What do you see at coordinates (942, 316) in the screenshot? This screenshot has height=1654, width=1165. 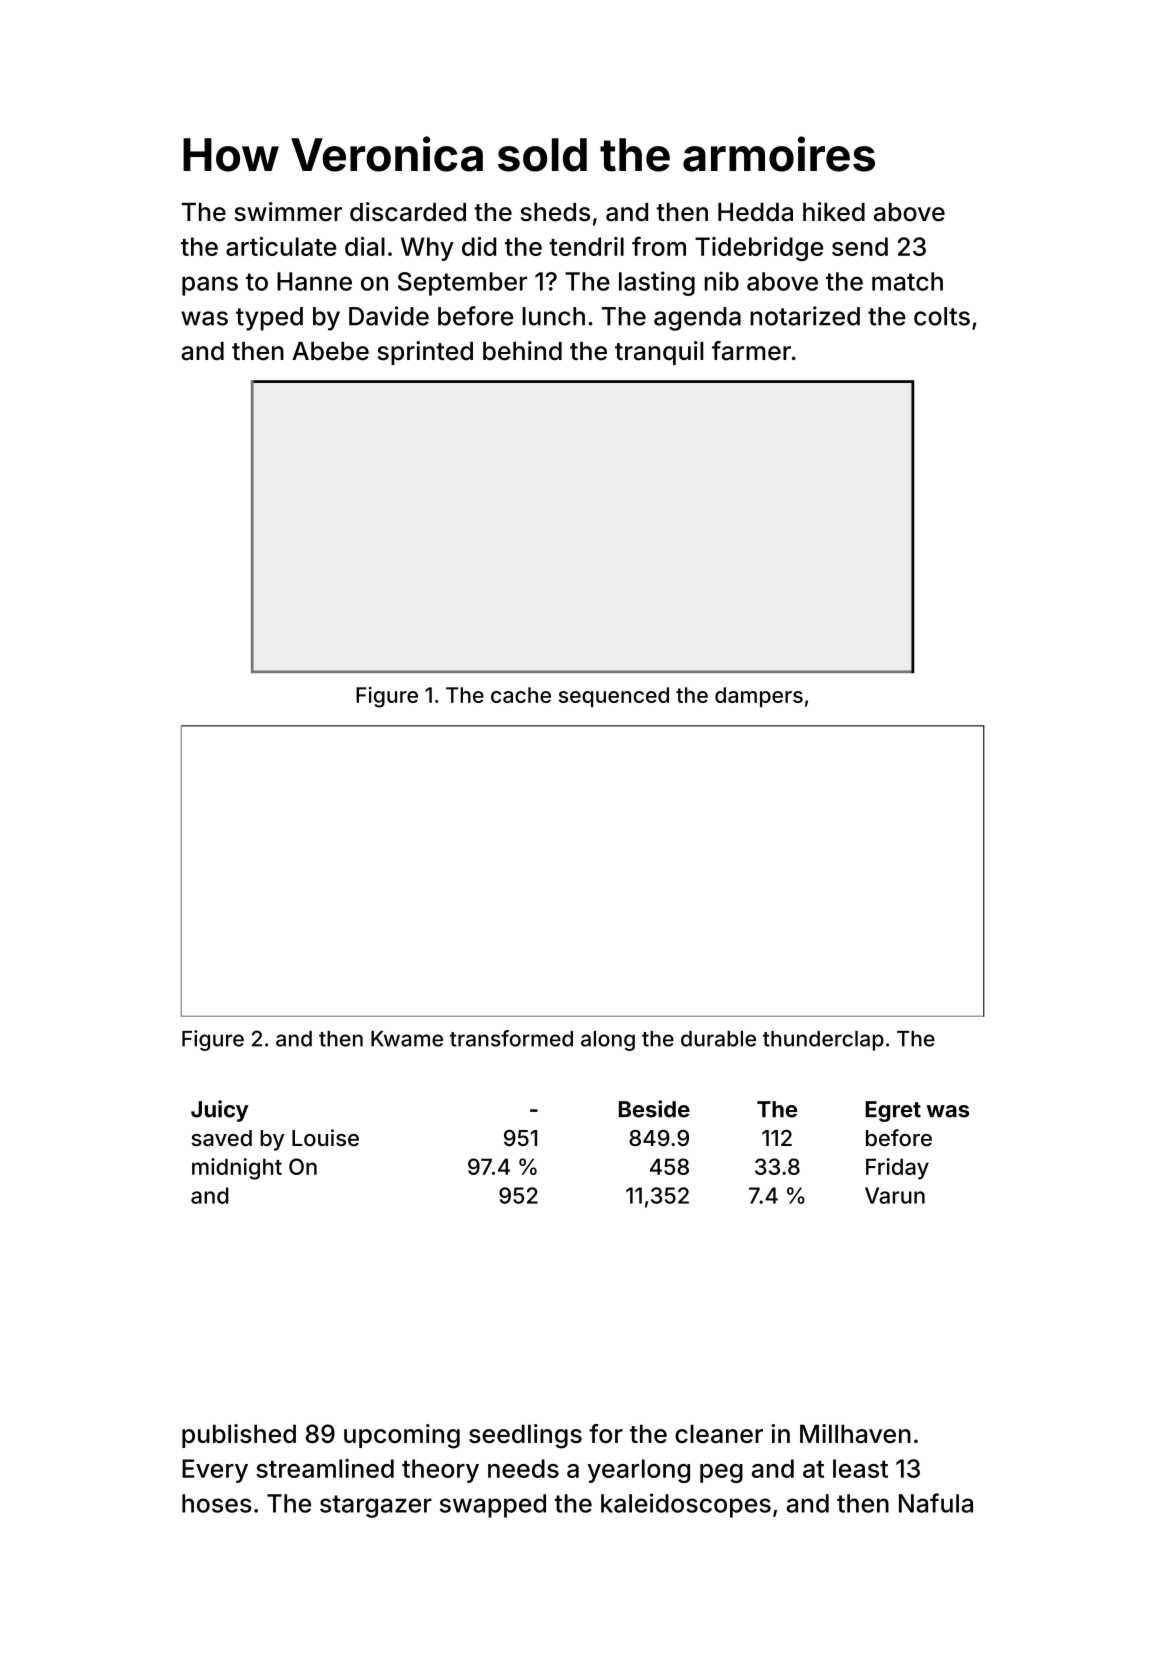 I see `colts` at bounding box center [942, 316].
